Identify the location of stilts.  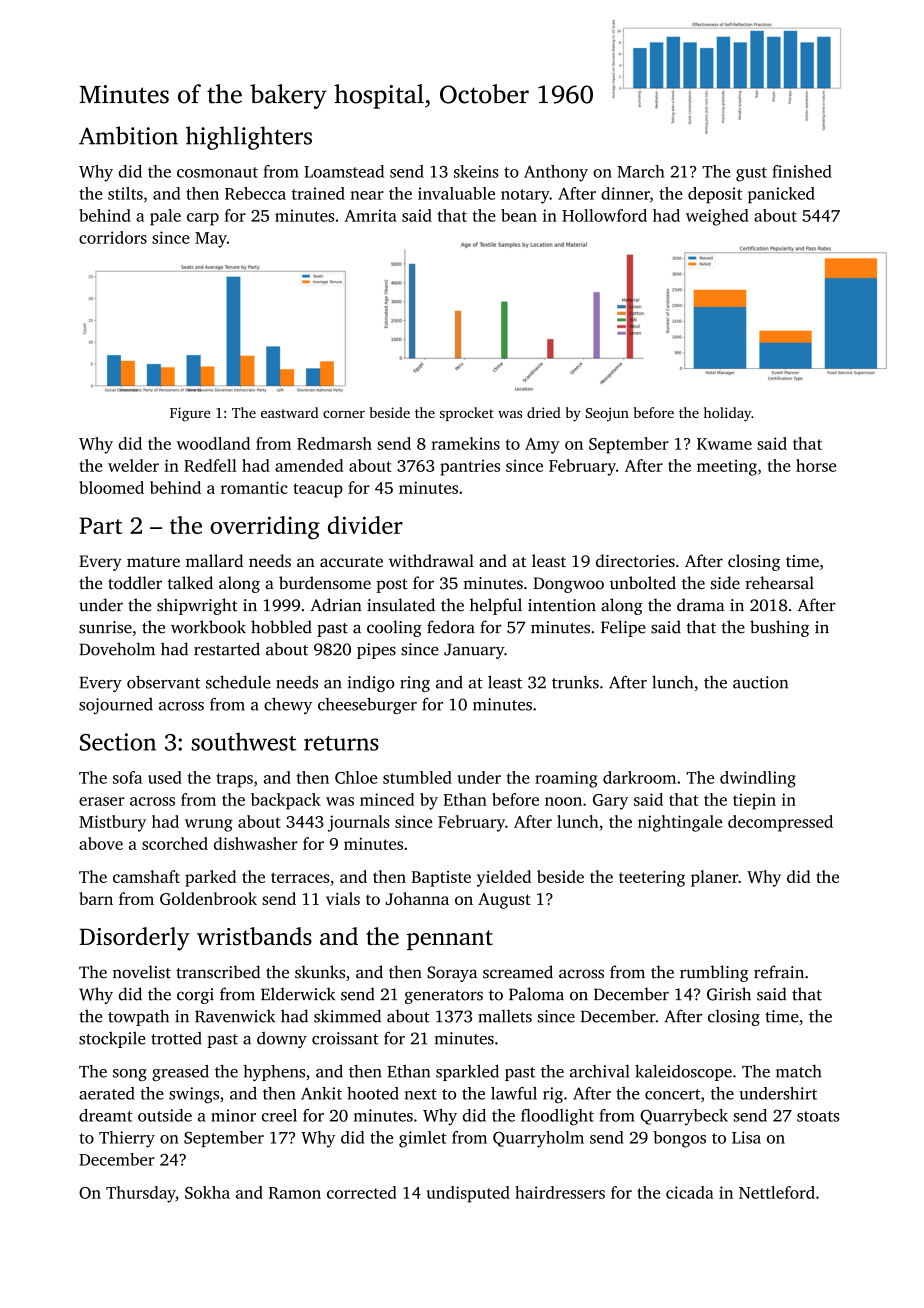
(125, 193).
